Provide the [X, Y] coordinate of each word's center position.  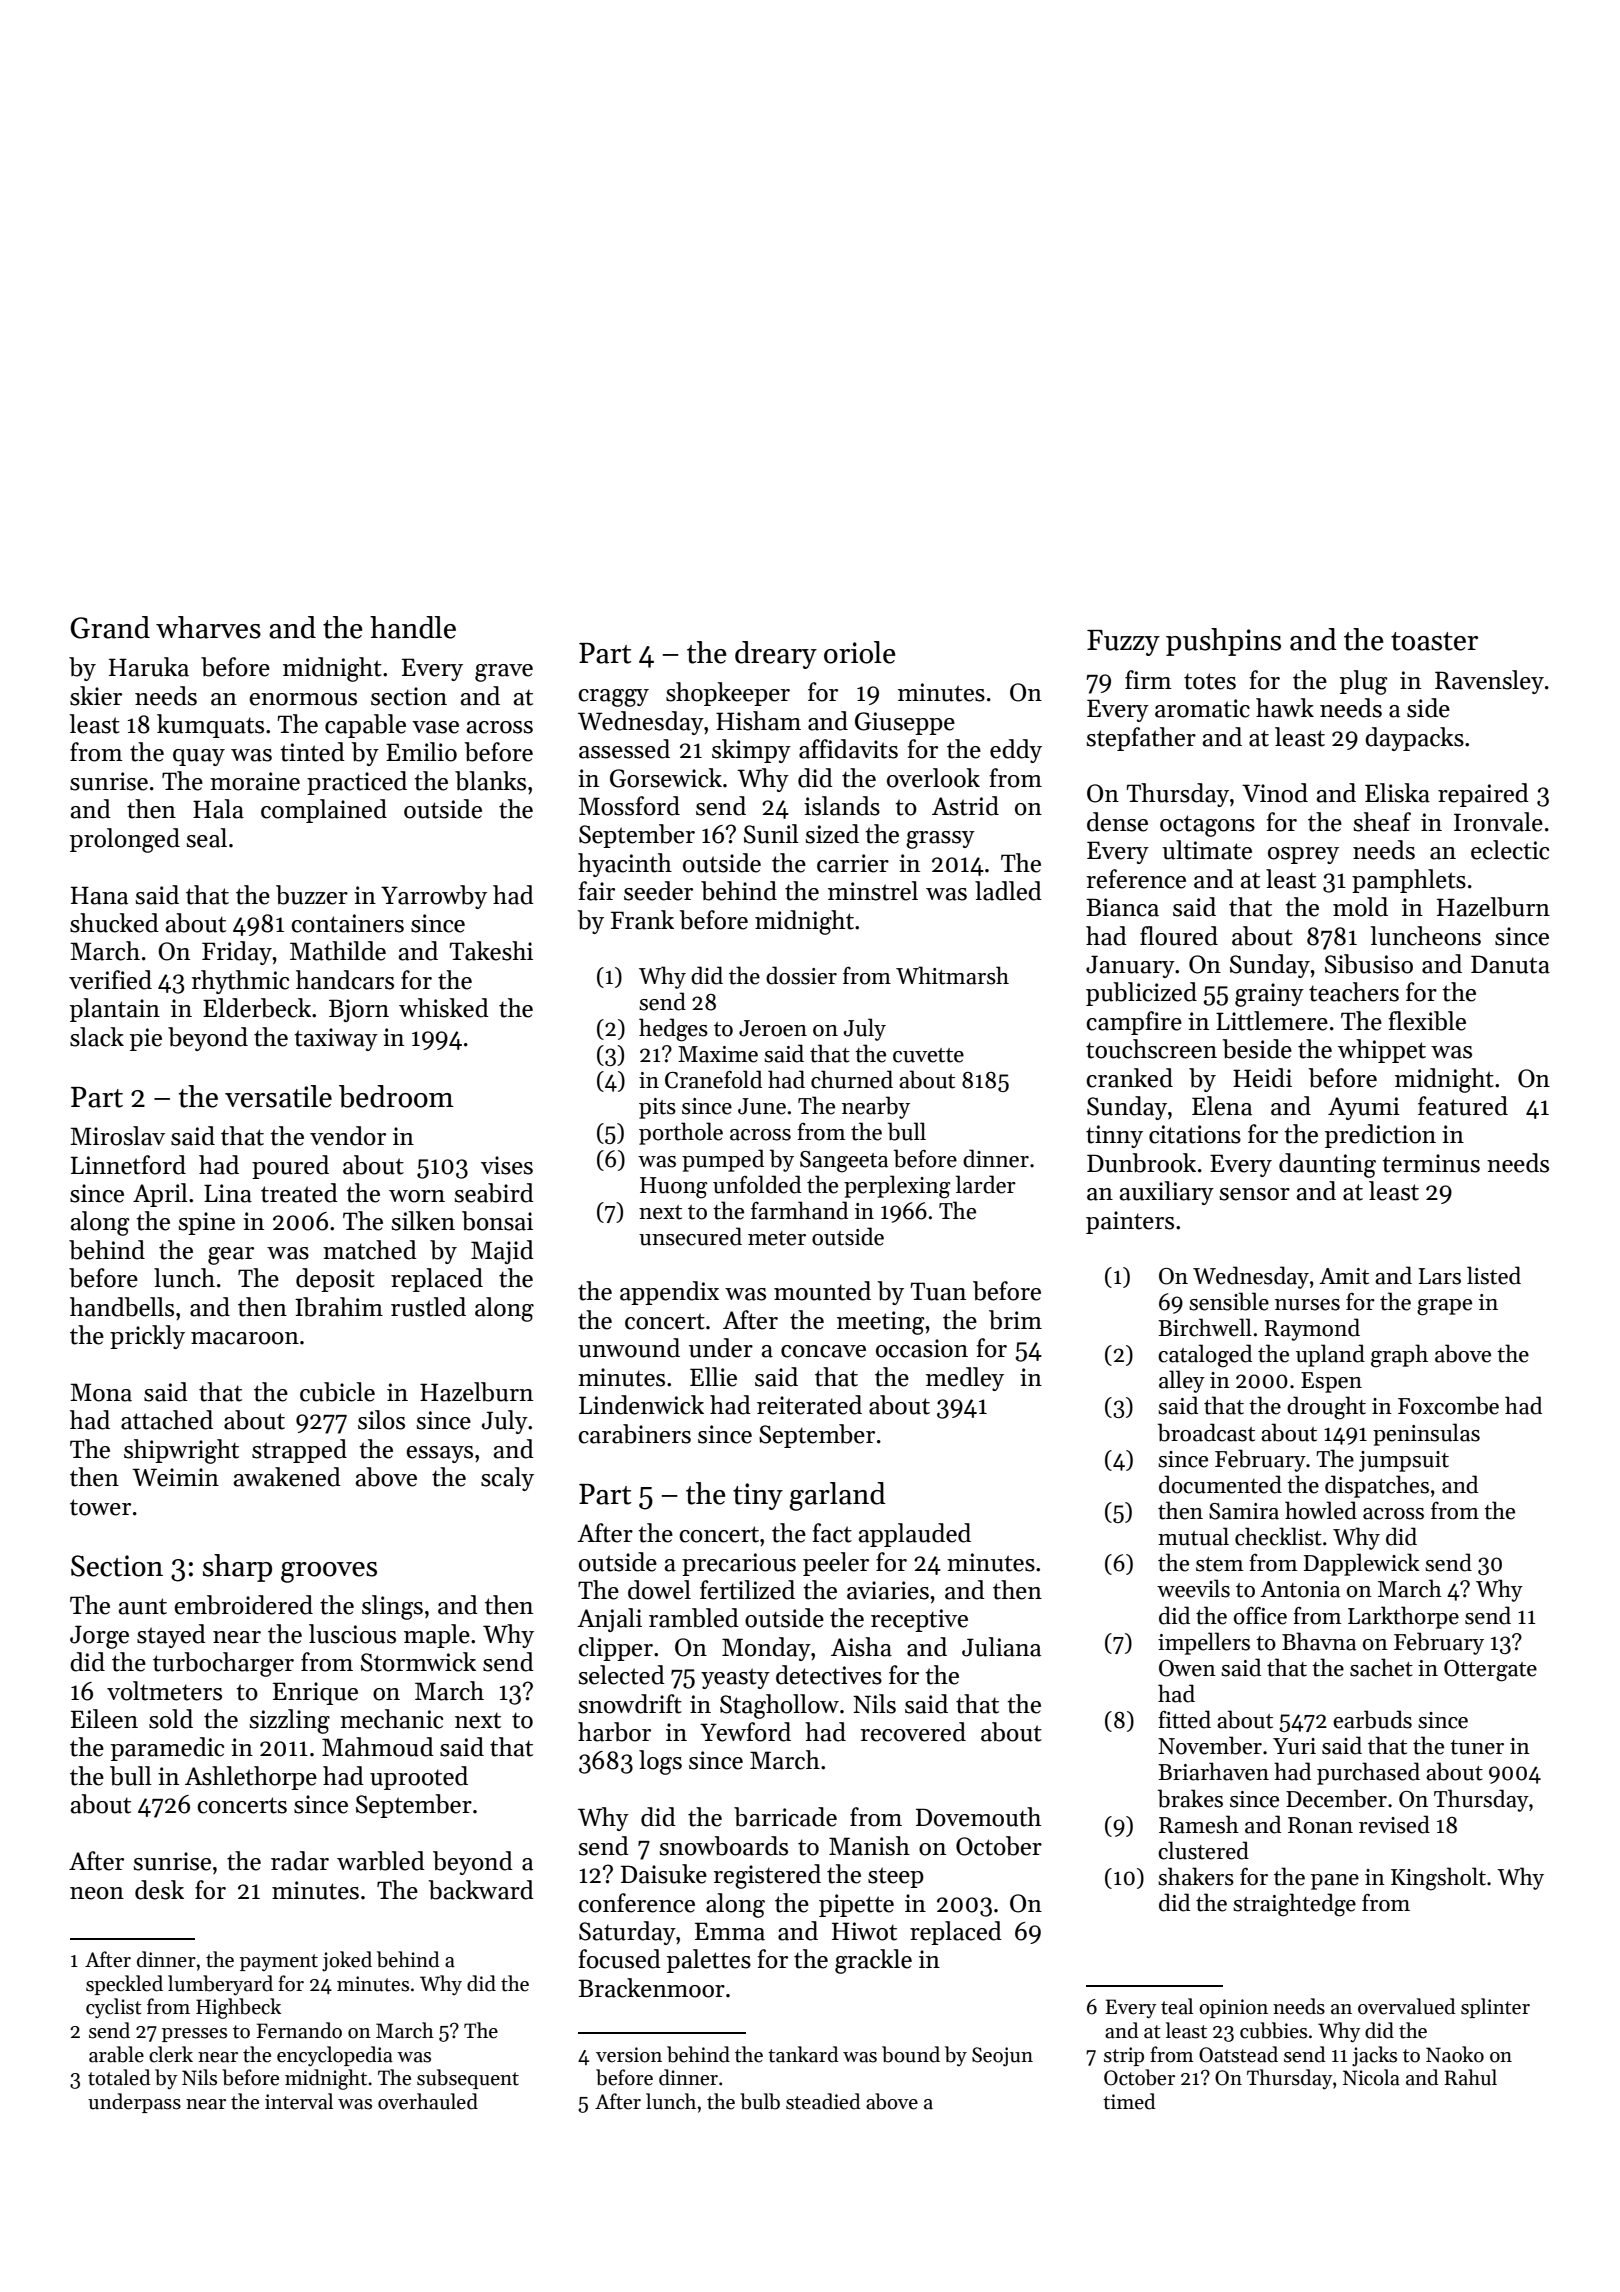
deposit [335, 1280]
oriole [860, 652]
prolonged [125, 840]
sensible [1229, 1301]
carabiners [635, 1434]
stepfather [1141, 739]
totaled [119, 2077]
